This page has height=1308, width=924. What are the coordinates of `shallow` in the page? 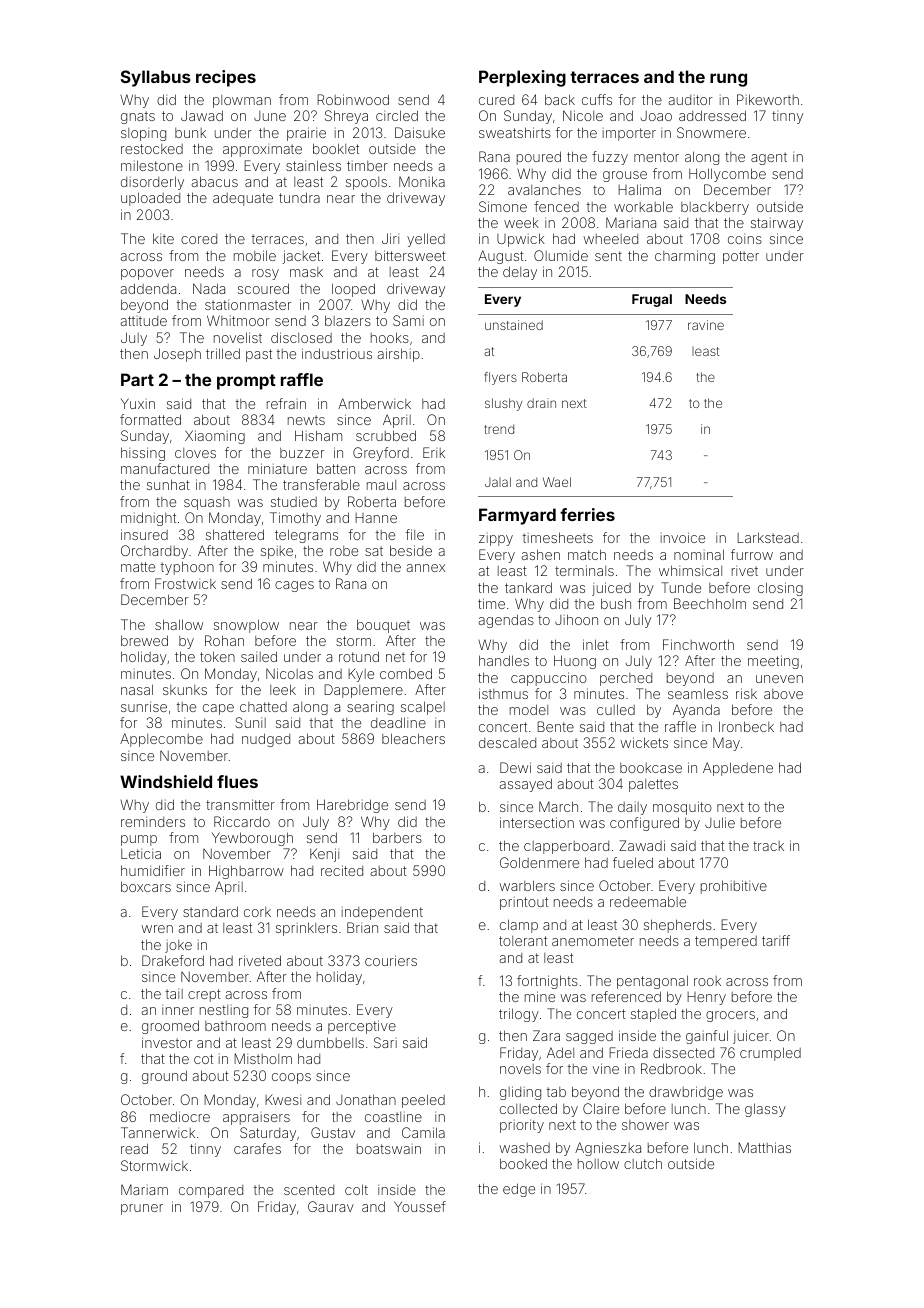 It's located at (179, 624).
